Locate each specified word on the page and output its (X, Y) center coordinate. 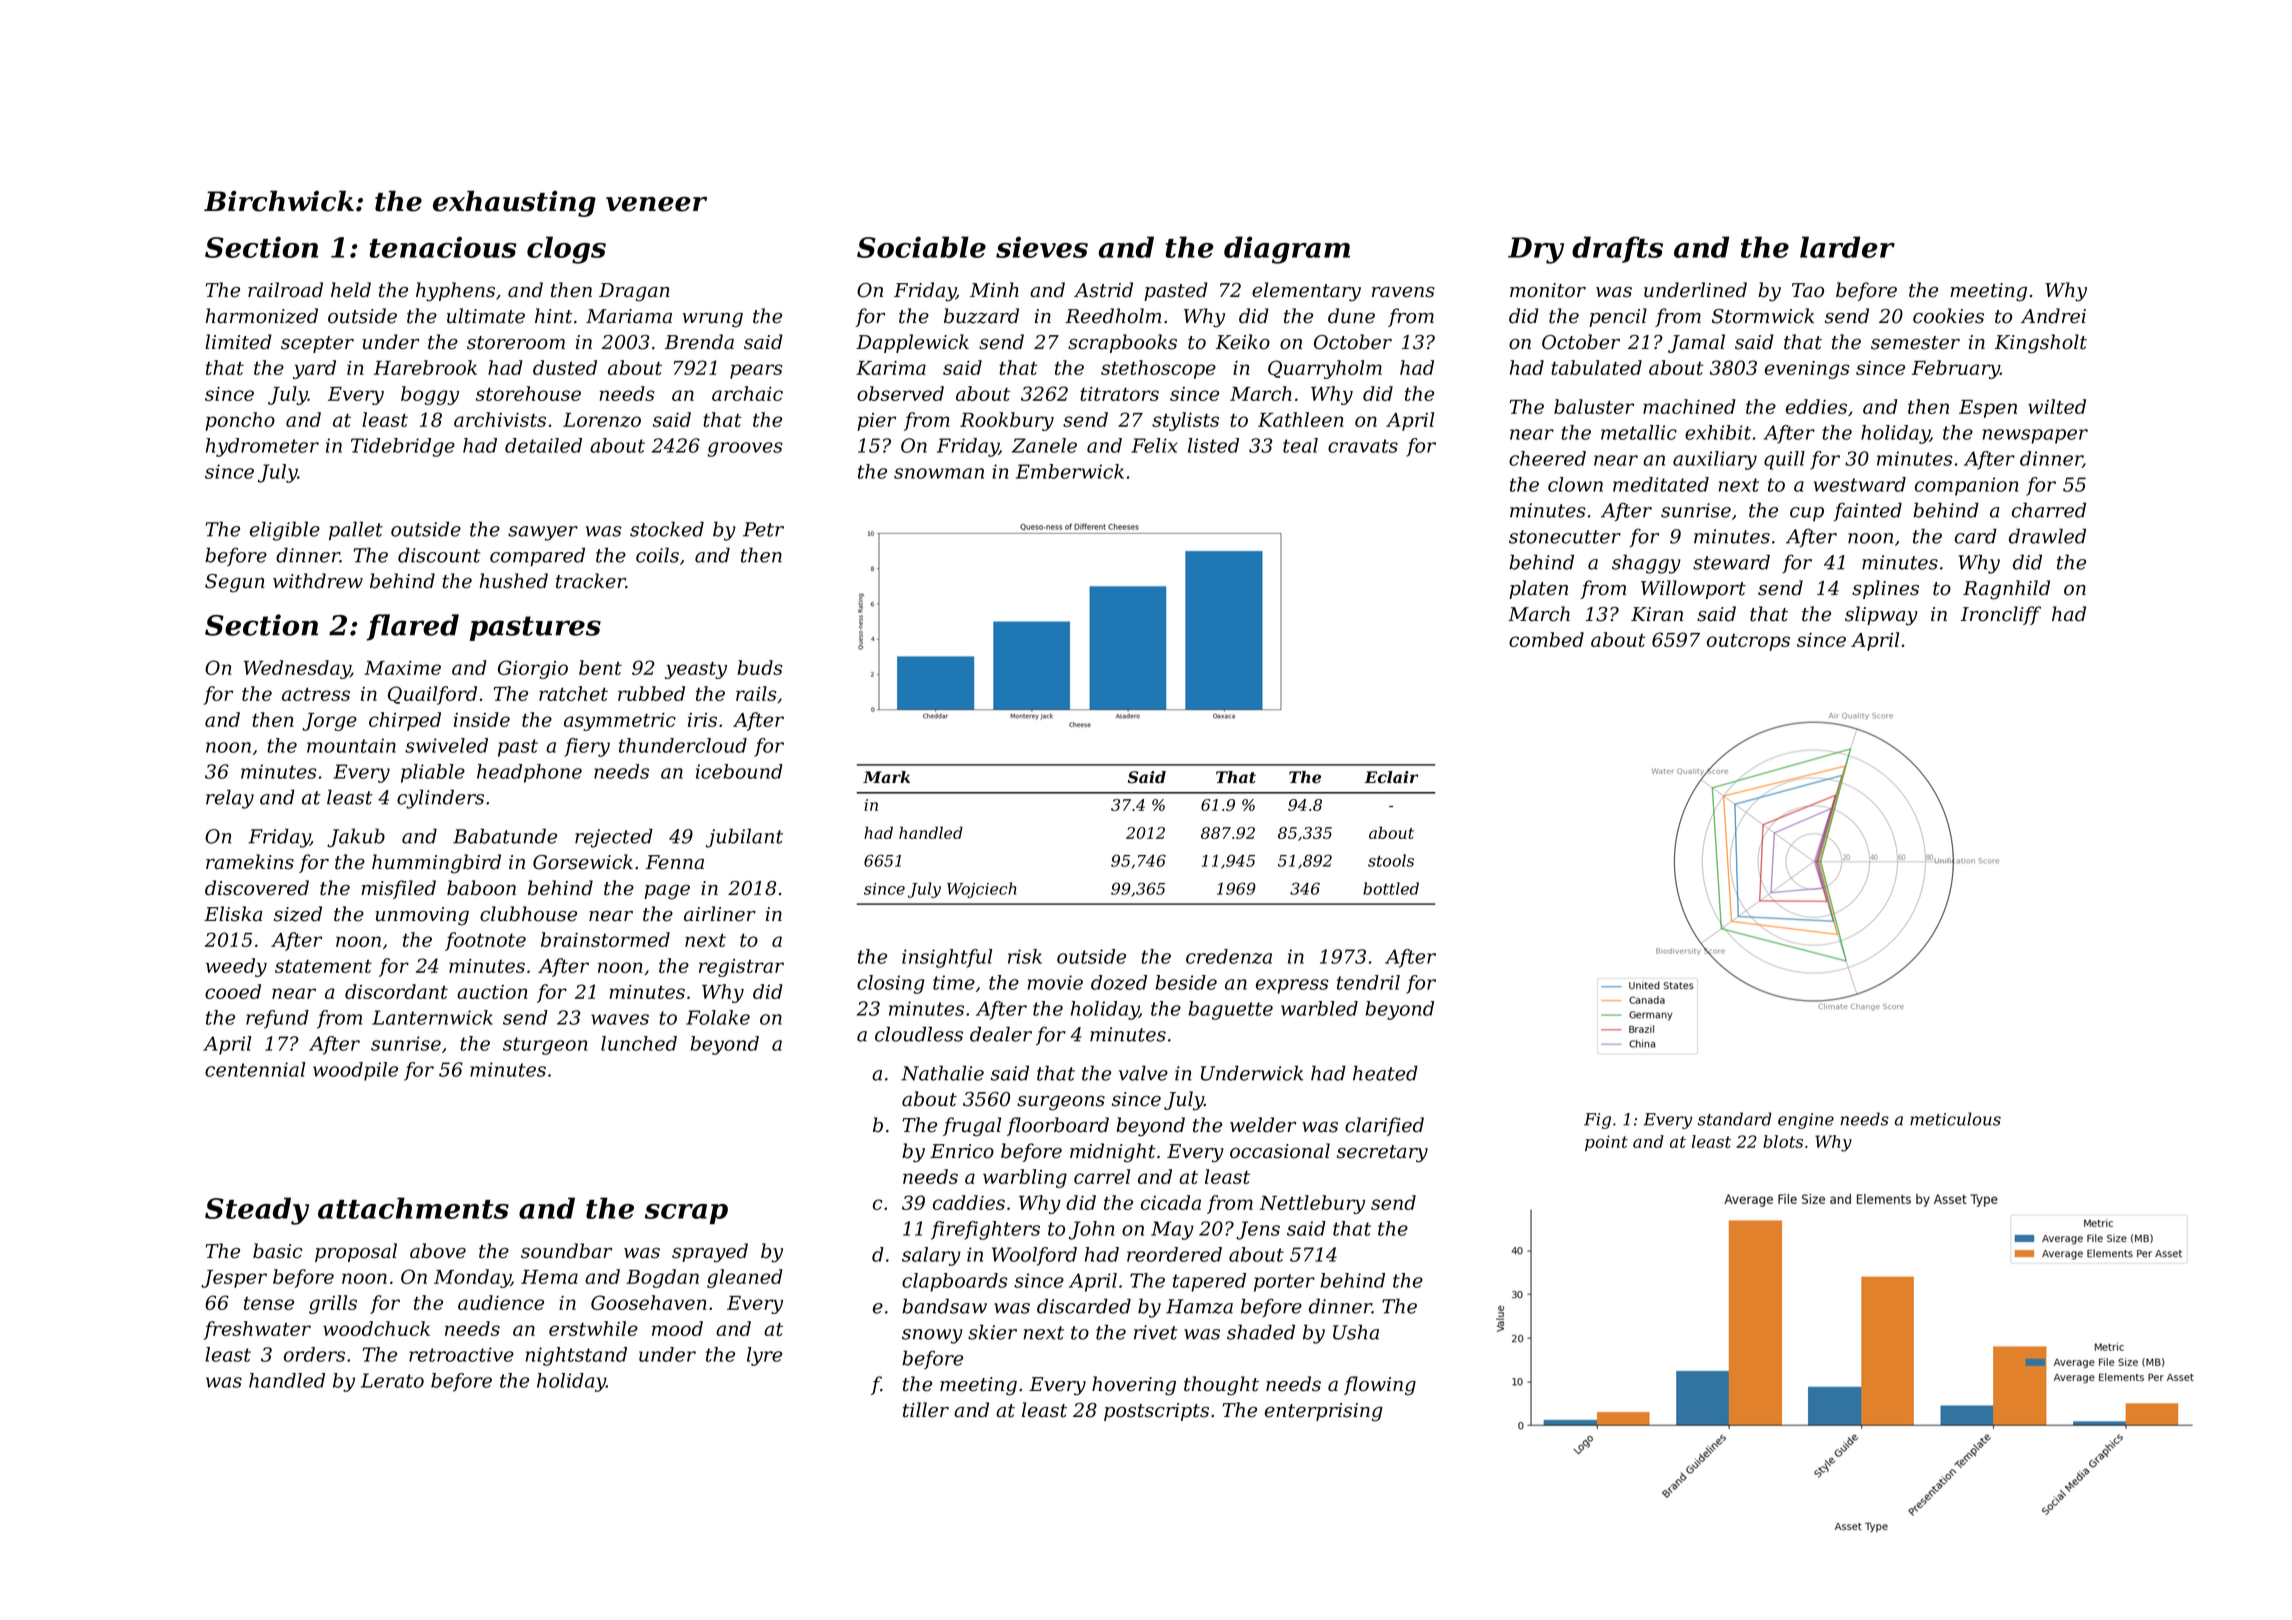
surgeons (1061, 1103)
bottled (1391, 888)
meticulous (1955, 1119)
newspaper (2035, 436)
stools (1391, 860)
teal (1300, 445)
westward (1860, 484)
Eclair (1391, 777)
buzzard (981, 316)
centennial (255, 1069)
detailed (543, 445)
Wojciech (981, 890)
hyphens (455, 292)
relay (230, 799)
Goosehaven (649, 1302)
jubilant (744, 838)
